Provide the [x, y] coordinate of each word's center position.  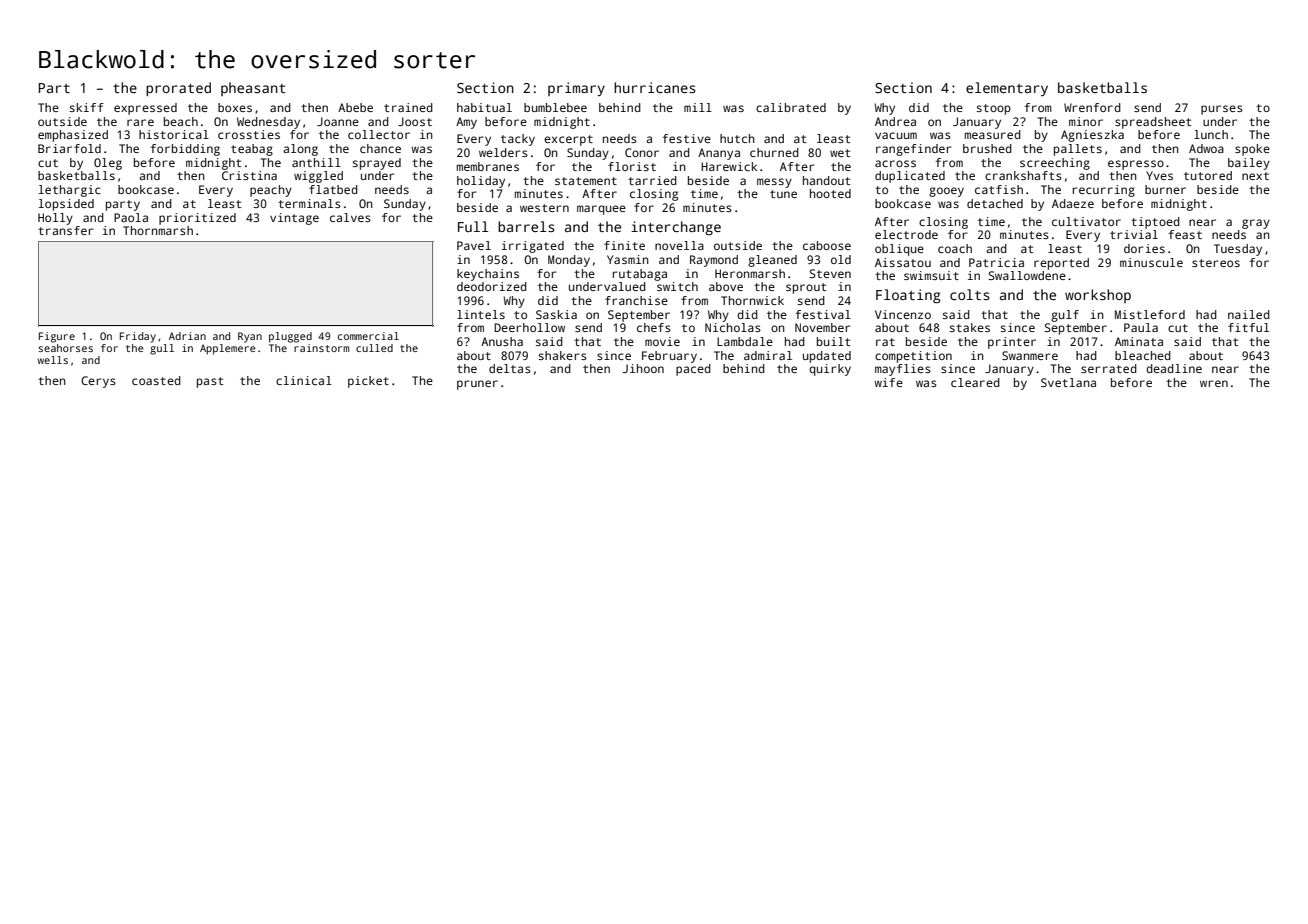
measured [993, 134]
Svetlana [1068, 382]
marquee [601, 210]
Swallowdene [1027, 275]
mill [698, 107]
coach [955, 248]
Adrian [187, 336]
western [544, 208]
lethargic [70, 191]
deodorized [492, 286]
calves [350, 217]
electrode [906, 234]
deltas [510, 368]
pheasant [253, 89]
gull [162, 349]
